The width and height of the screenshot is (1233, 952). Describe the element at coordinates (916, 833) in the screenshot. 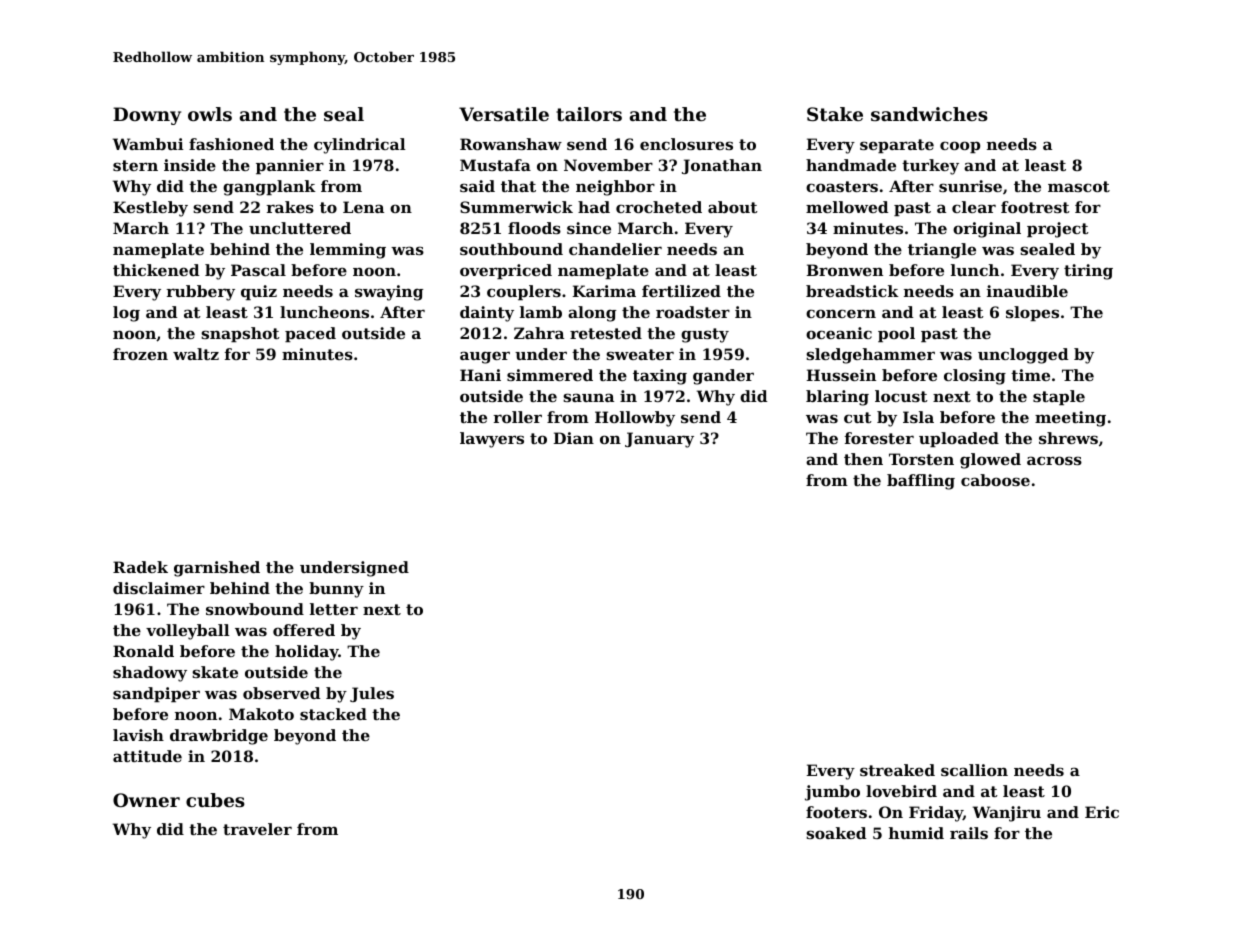

I see `humid` at that location.
